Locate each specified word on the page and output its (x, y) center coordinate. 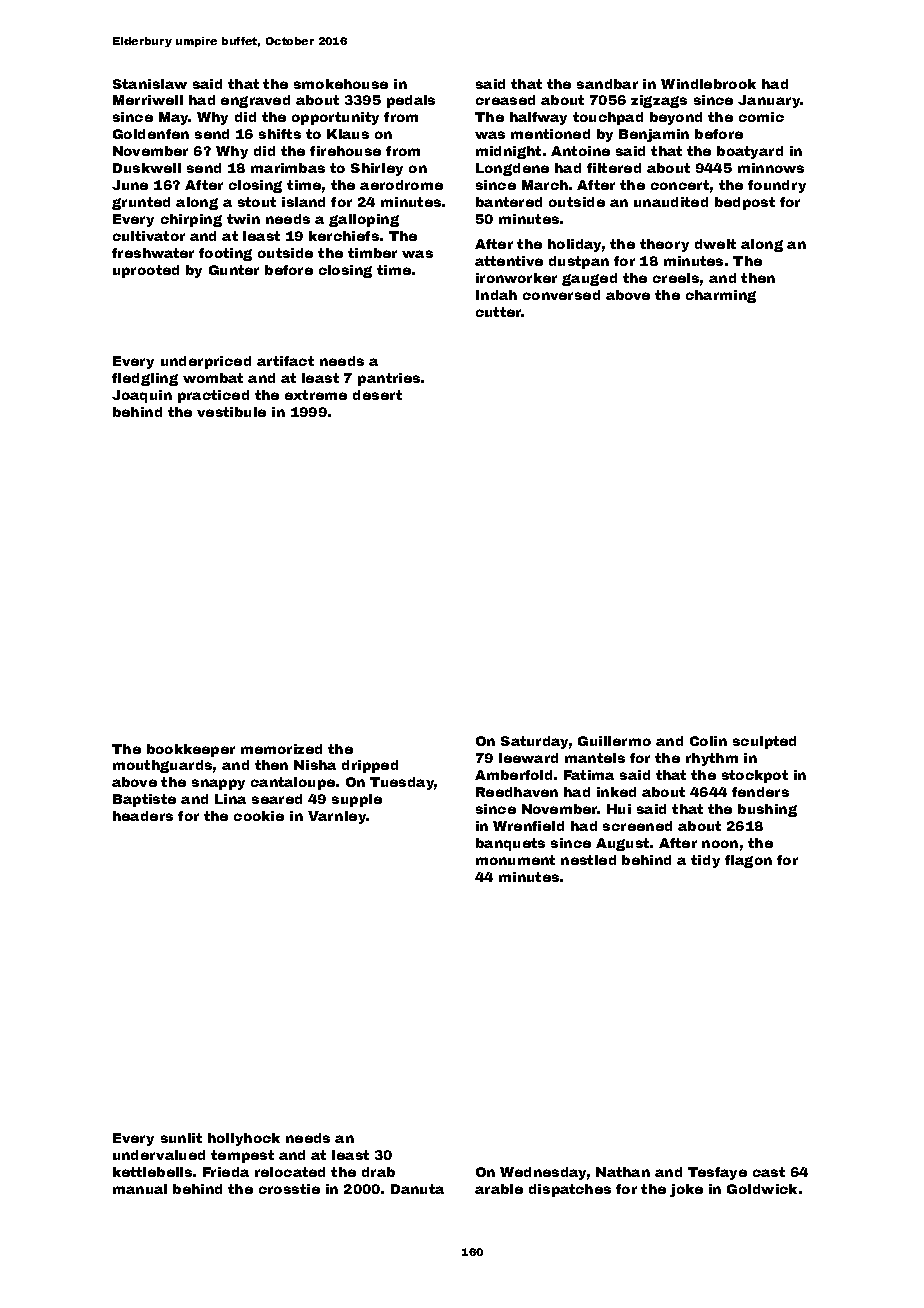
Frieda (226, 1172)
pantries (389, 379)
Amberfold (513, 775)
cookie (259, 816)
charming (721, 296)
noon (720, 844)
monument (515, 860)
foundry (777, 186)
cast (769, 1172)
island (303, 202)
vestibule (231, 412)
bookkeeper (191, 750)
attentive (509, 261)
